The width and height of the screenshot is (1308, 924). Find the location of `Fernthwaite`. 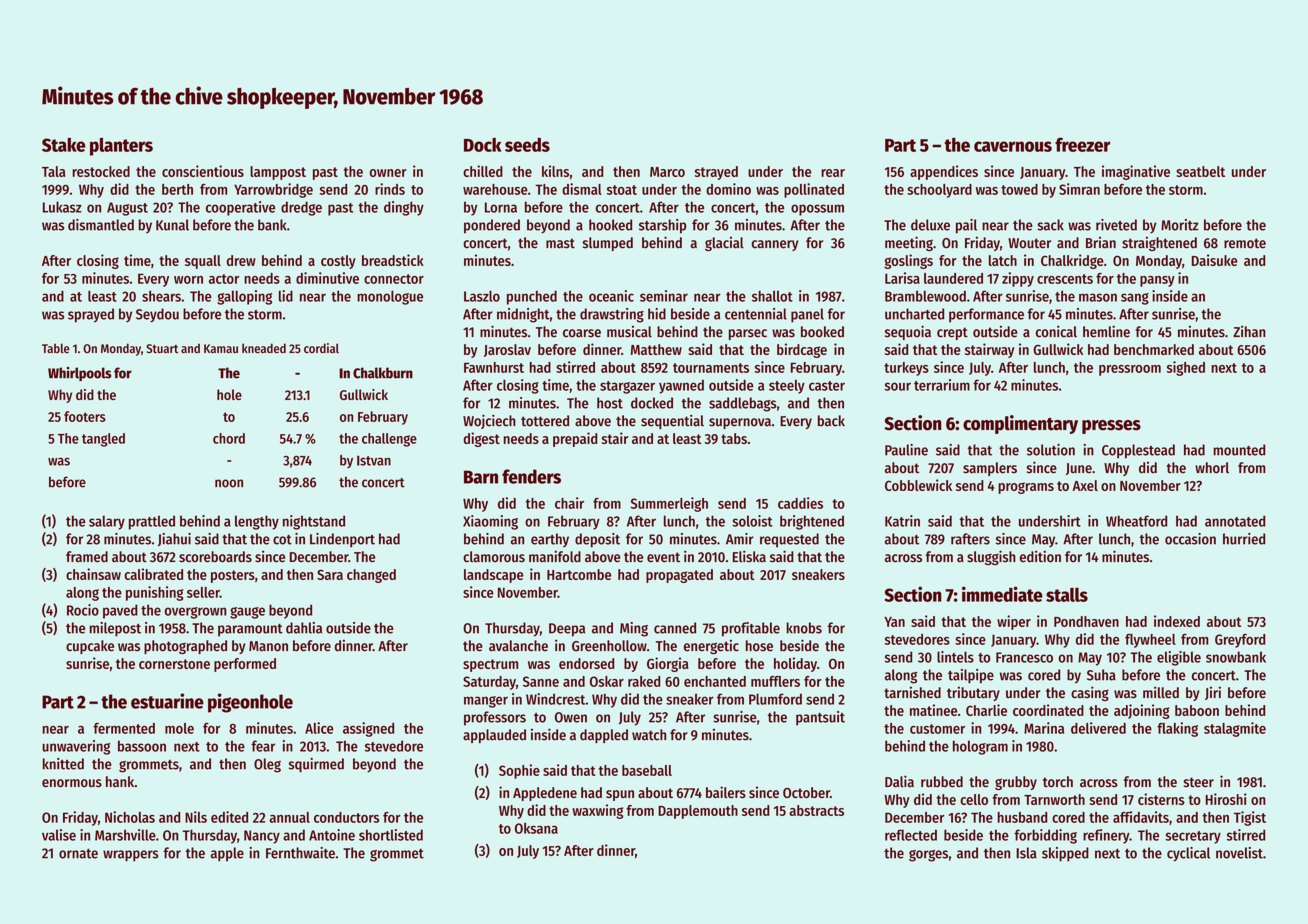

Fernthwaite is located at coordinates (300, 853).
